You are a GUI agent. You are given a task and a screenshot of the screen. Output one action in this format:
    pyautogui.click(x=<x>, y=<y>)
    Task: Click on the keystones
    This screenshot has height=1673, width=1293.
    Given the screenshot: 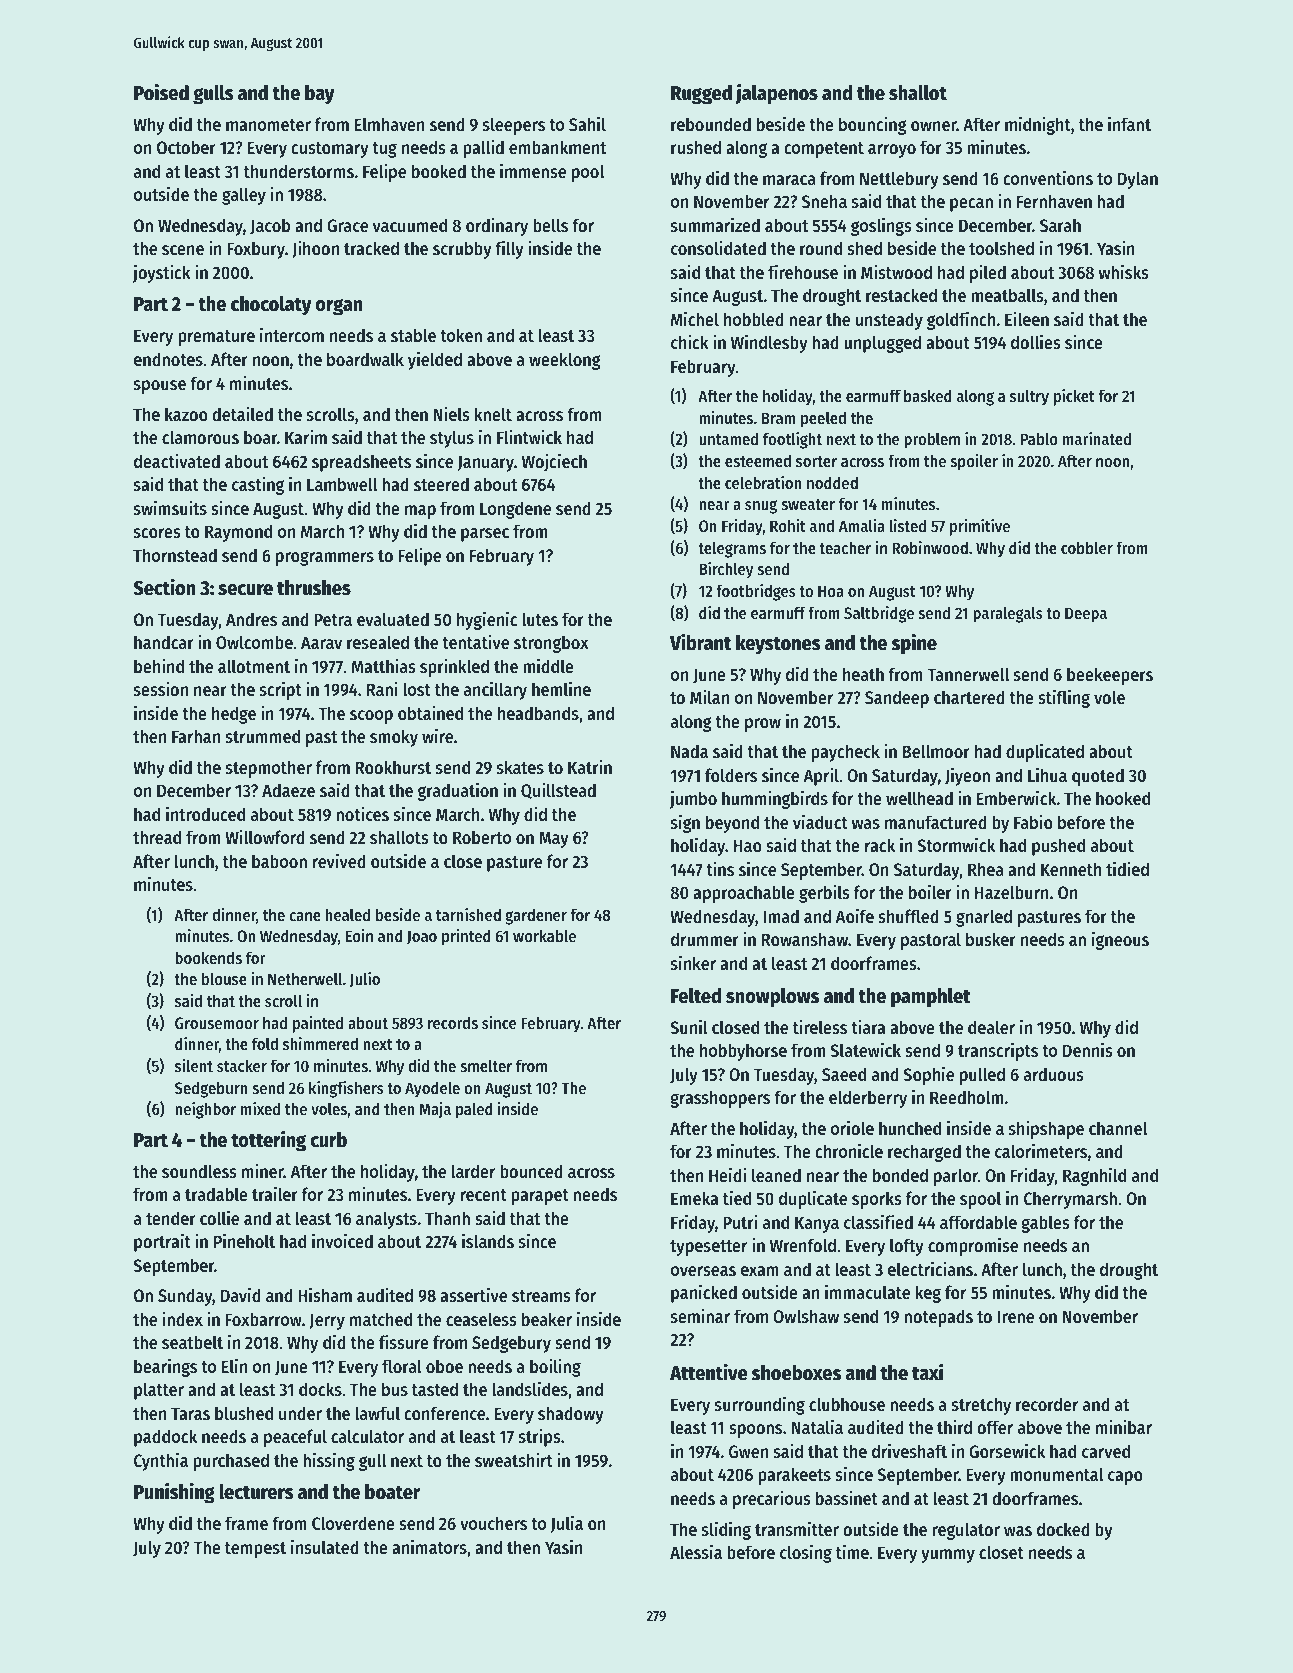 What is the action you would take?
    pyautogui.click(x=778, y=645)
